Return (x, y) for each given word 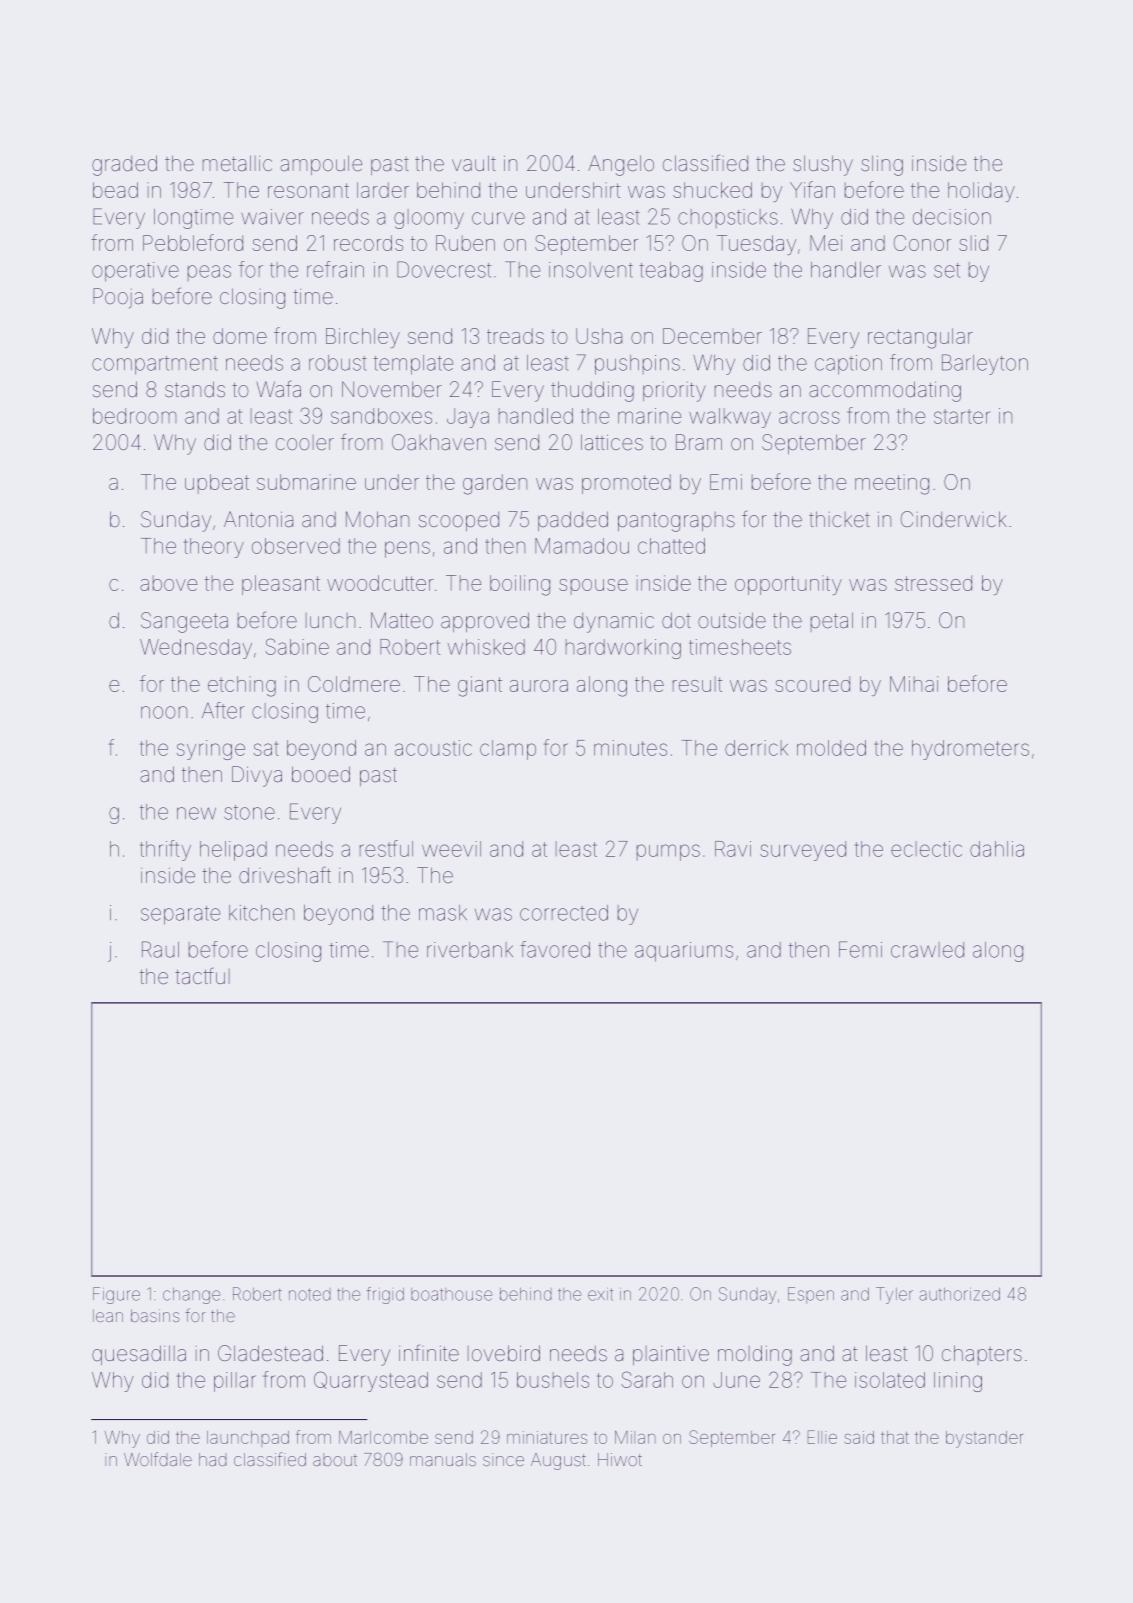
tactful (202, 976)
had (212, 1459)
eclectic (926, 849)
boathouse (451, 1294)
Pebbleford (193, 242)
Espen (811, 1295)
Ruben (465, 243)
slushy (823, 165)
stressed (933, 583)
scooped (459, 521)
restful (386, 848)
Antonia (258, 519)
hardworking (623, 649)
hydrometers (970, 750)
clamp (508, 750)
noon (164, 712)
